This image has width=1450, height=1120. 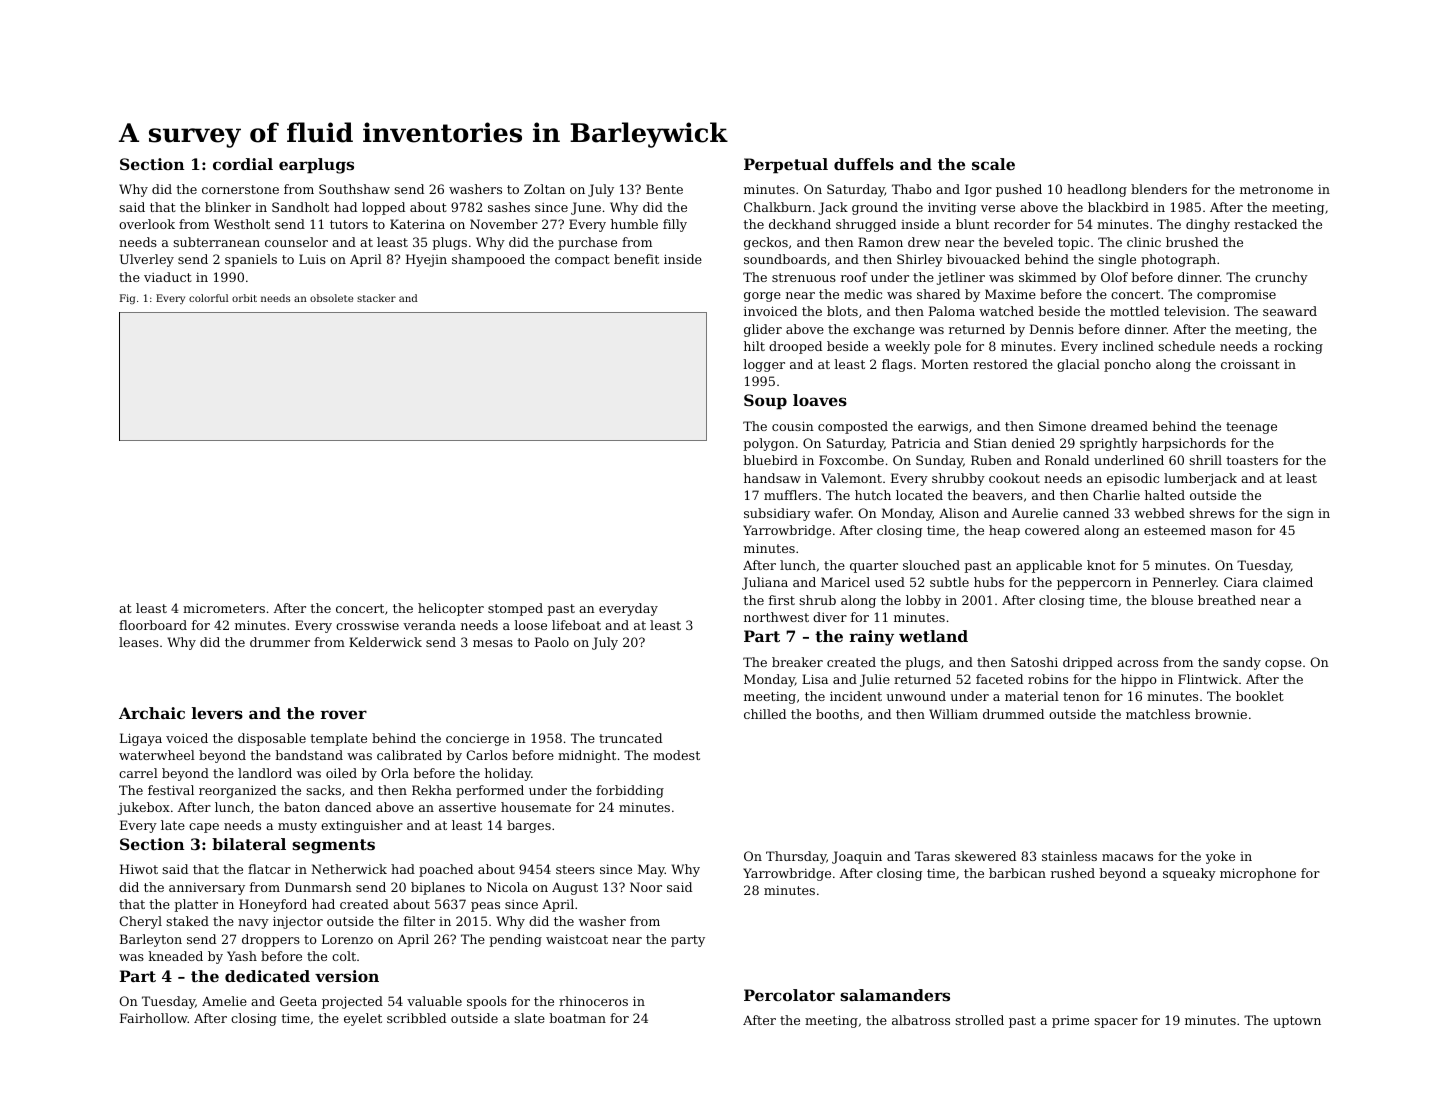 What do you see at coordinates (244, 298) in the image?
I see `orbit` at bounding box center [244, 298].
